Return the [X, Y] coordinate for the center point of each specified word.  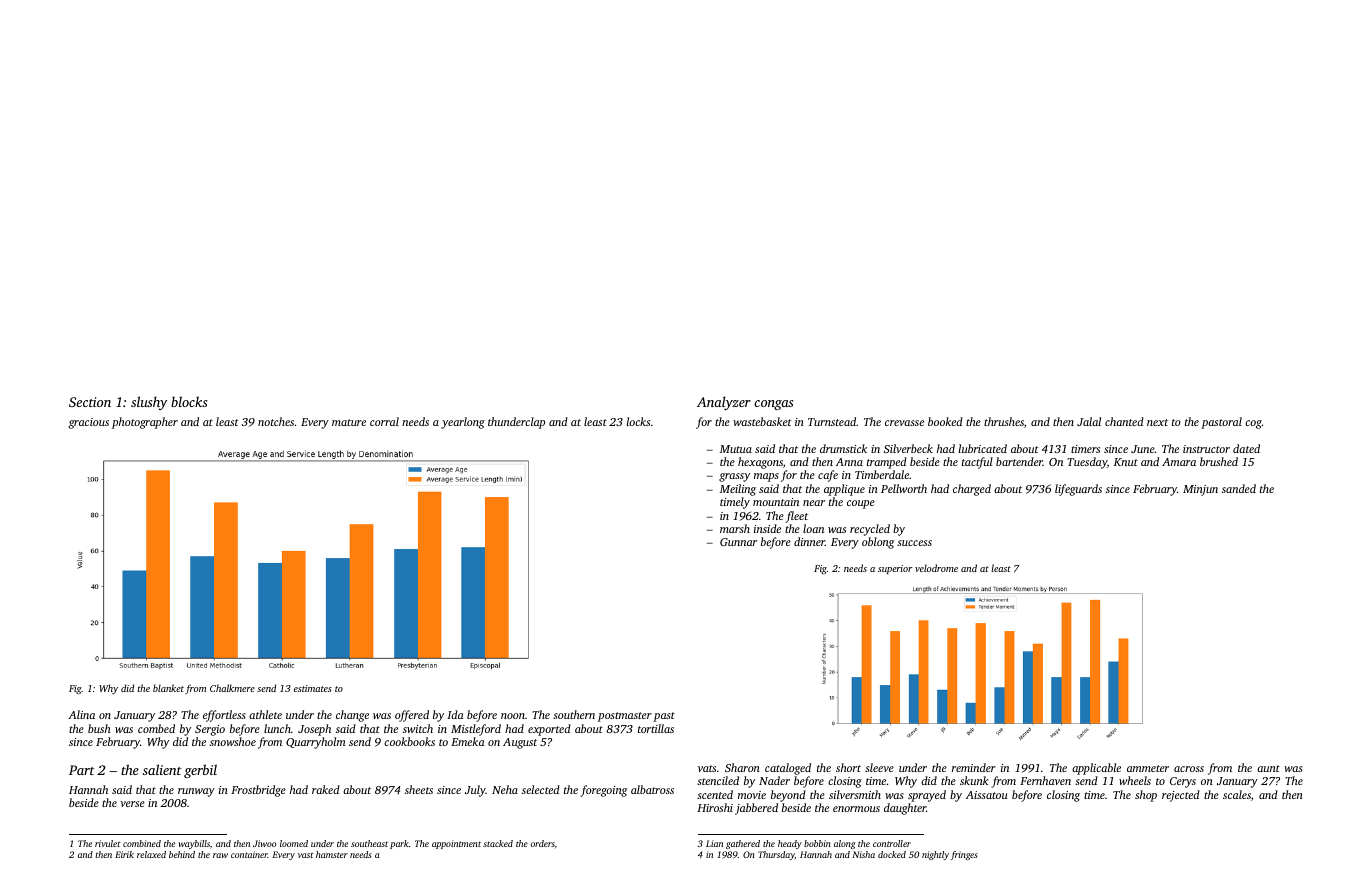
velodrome [936, 568]
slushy [149, 403]
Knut [1126, 462]
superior [895, 569]
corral [384, 421]
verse [132, 804]
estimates [313, 688]
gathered [743, 844]
